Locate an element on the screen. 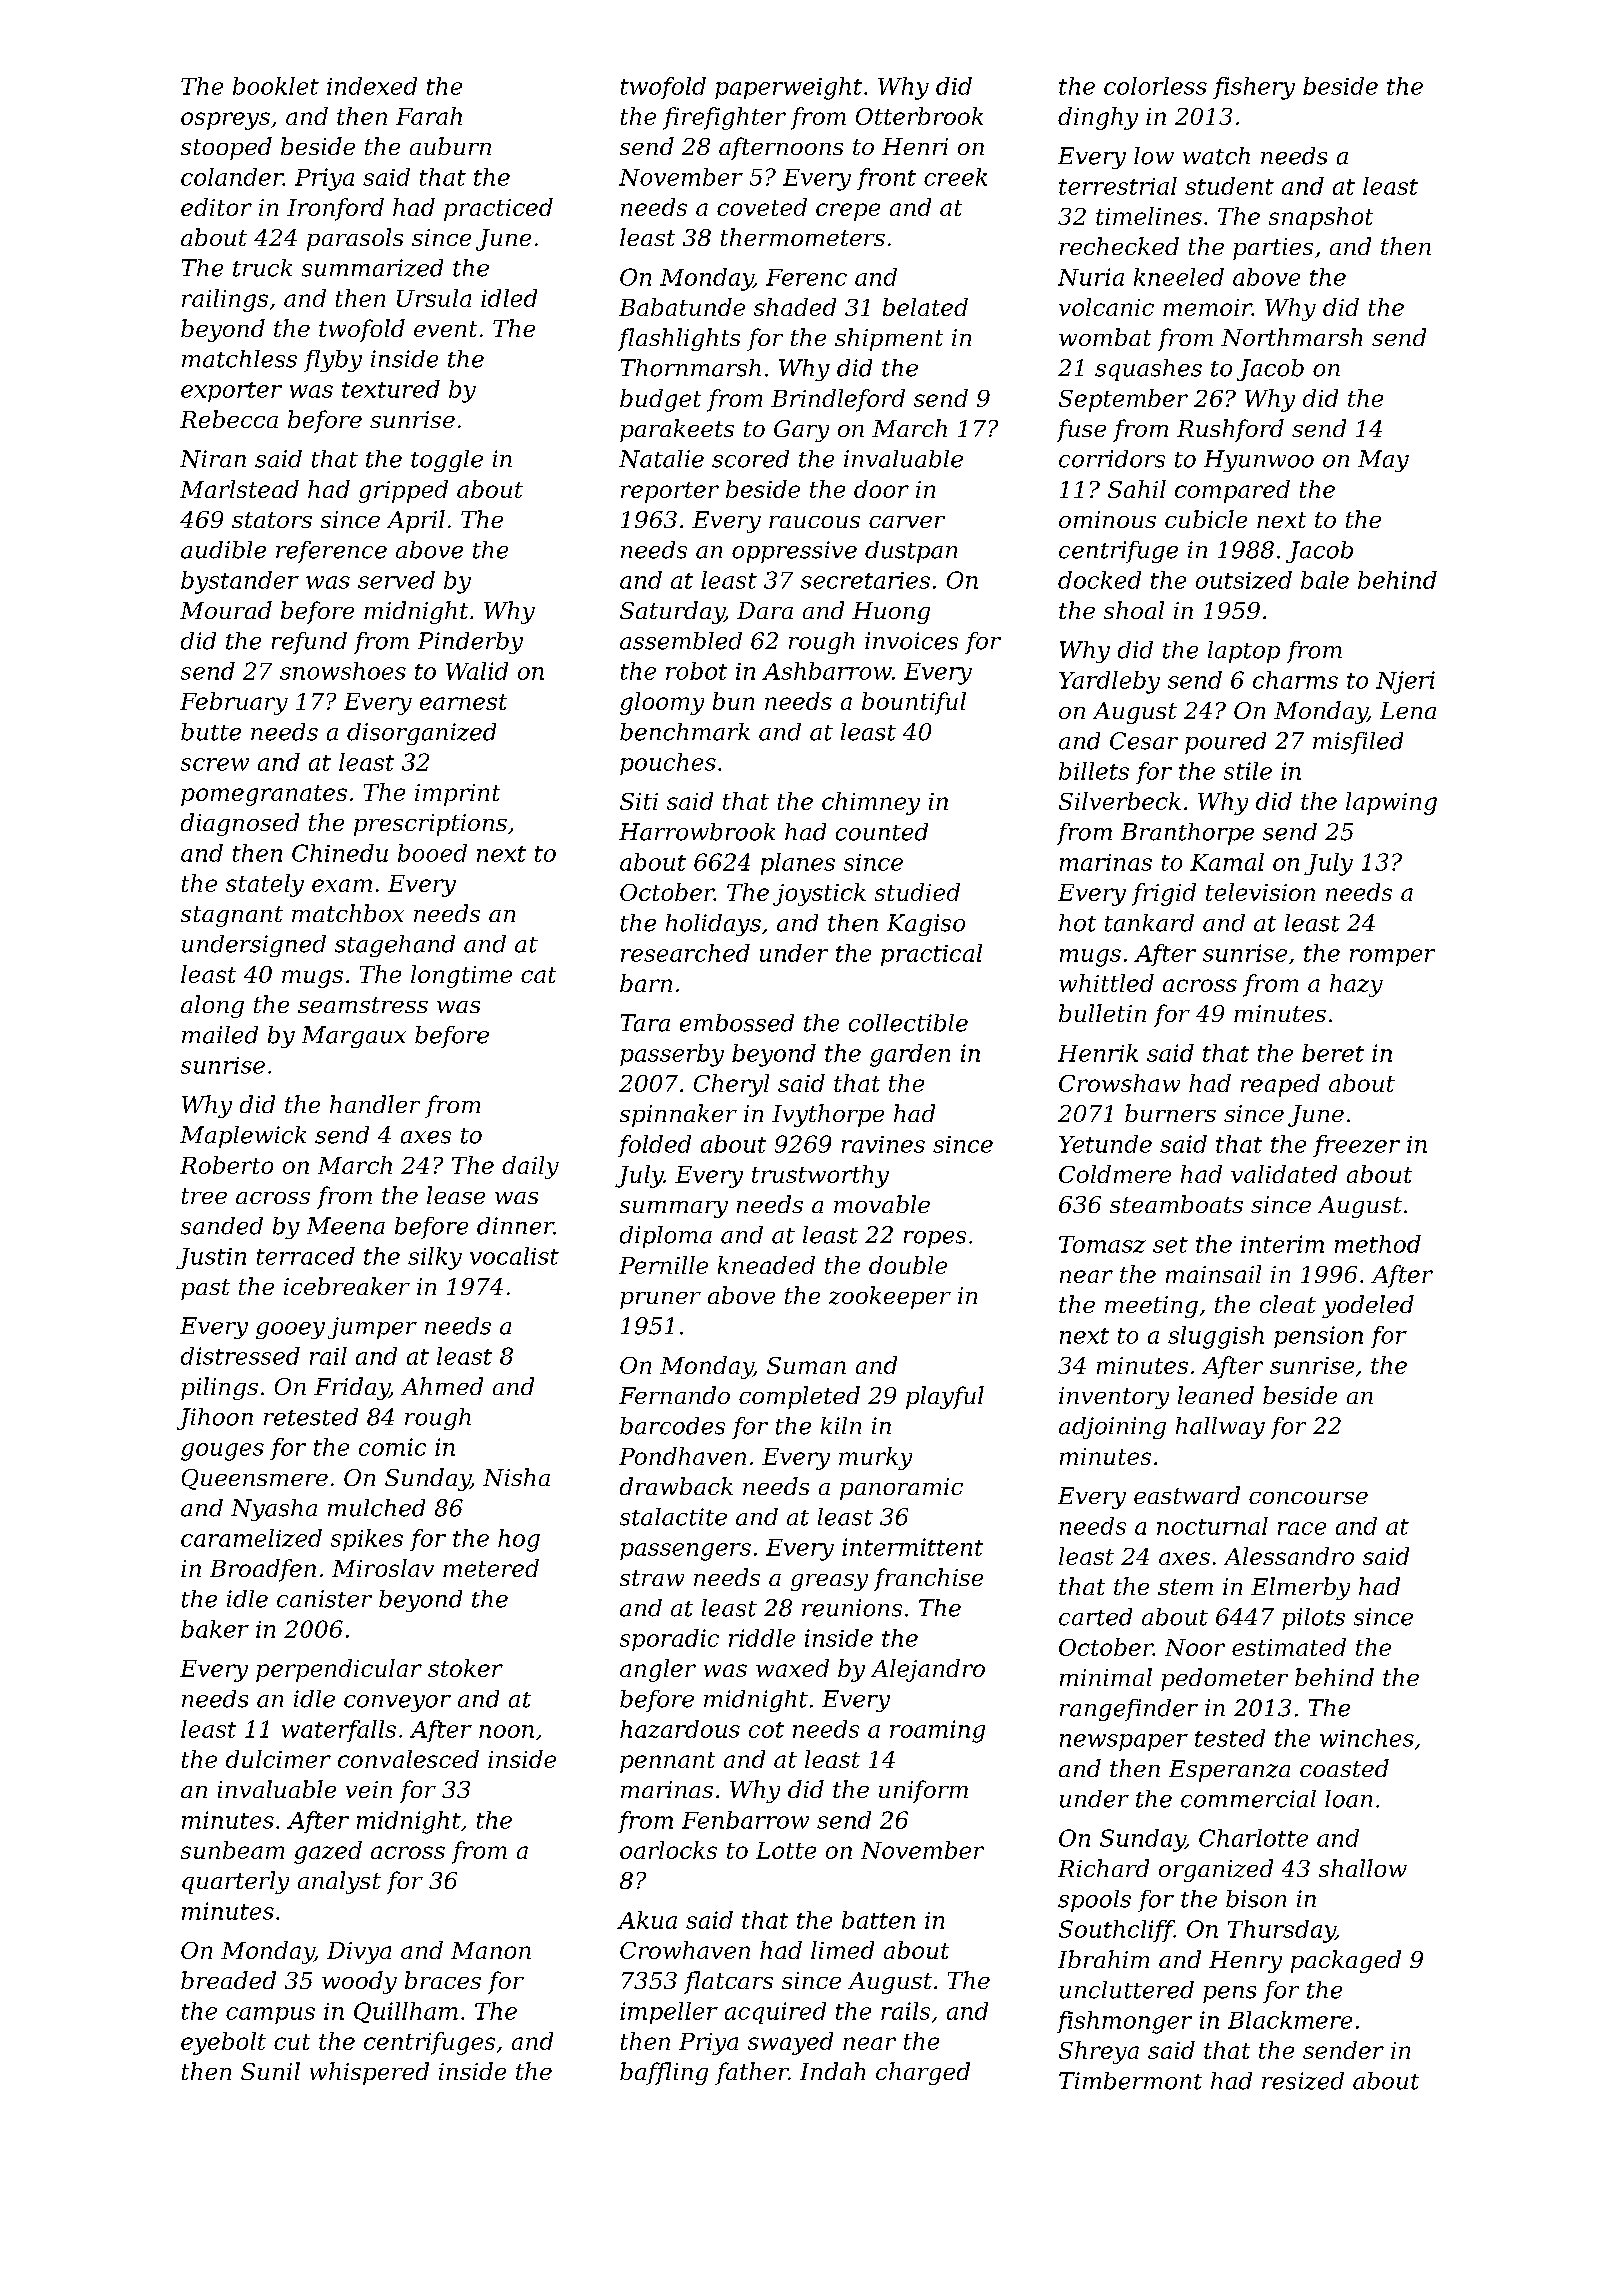 This screenshot has width=1620, height=2292. icebreaker is located at coordinates (347, 1286).
